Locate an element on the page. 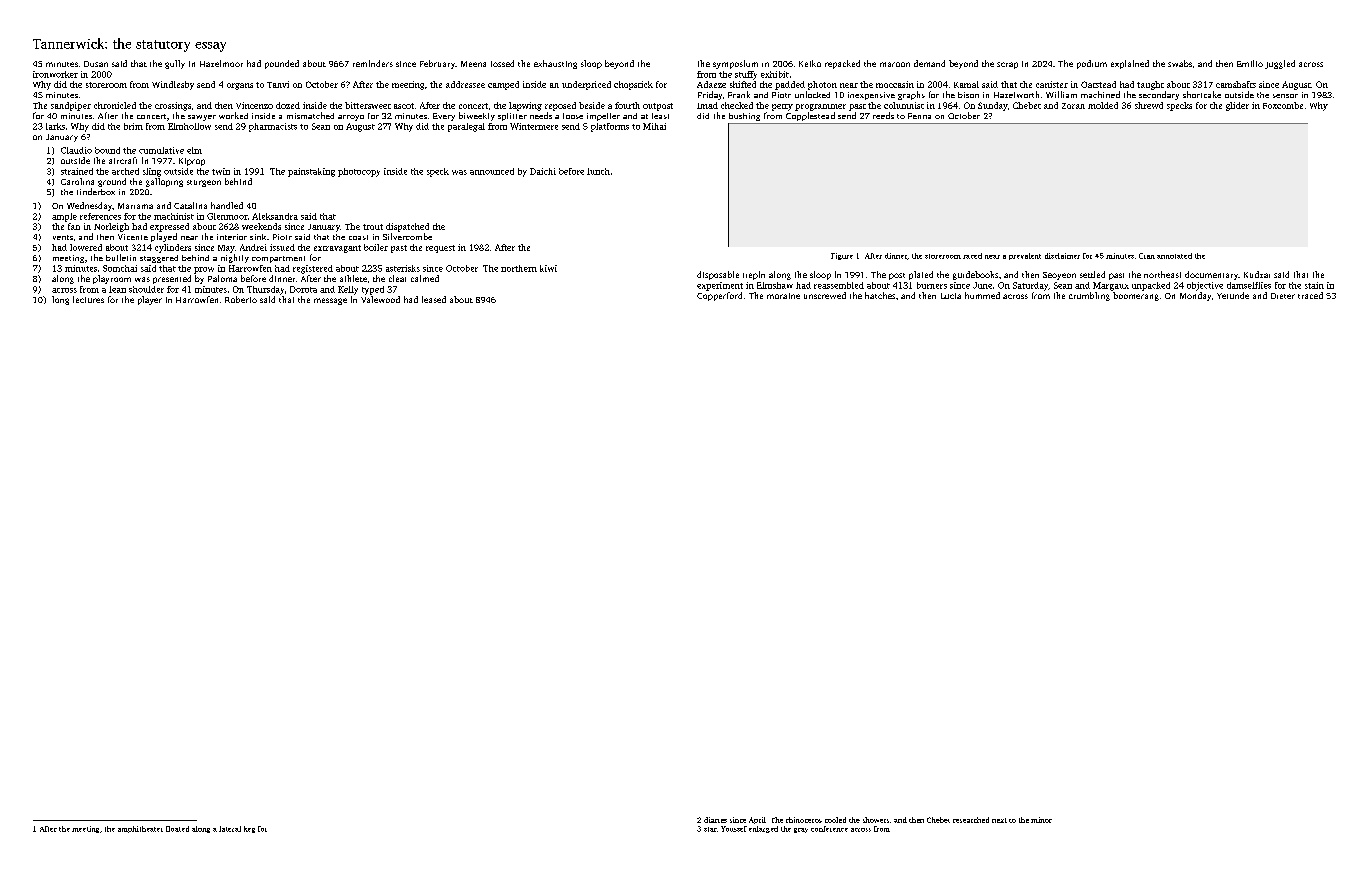  showers is located at coordinates (876, 820).
